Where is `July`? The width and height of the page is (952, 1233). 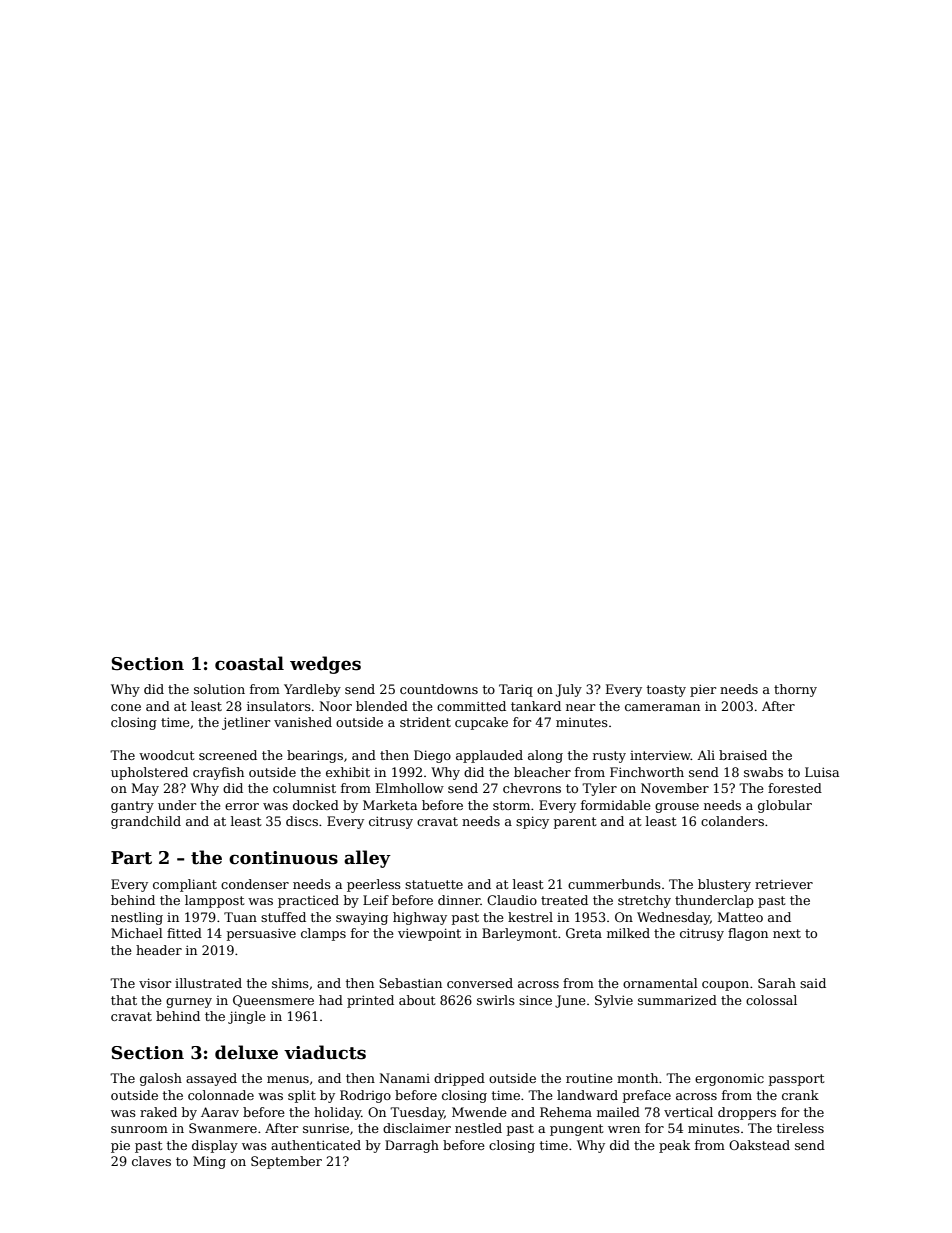 July is located at coordinates (569, 690).
